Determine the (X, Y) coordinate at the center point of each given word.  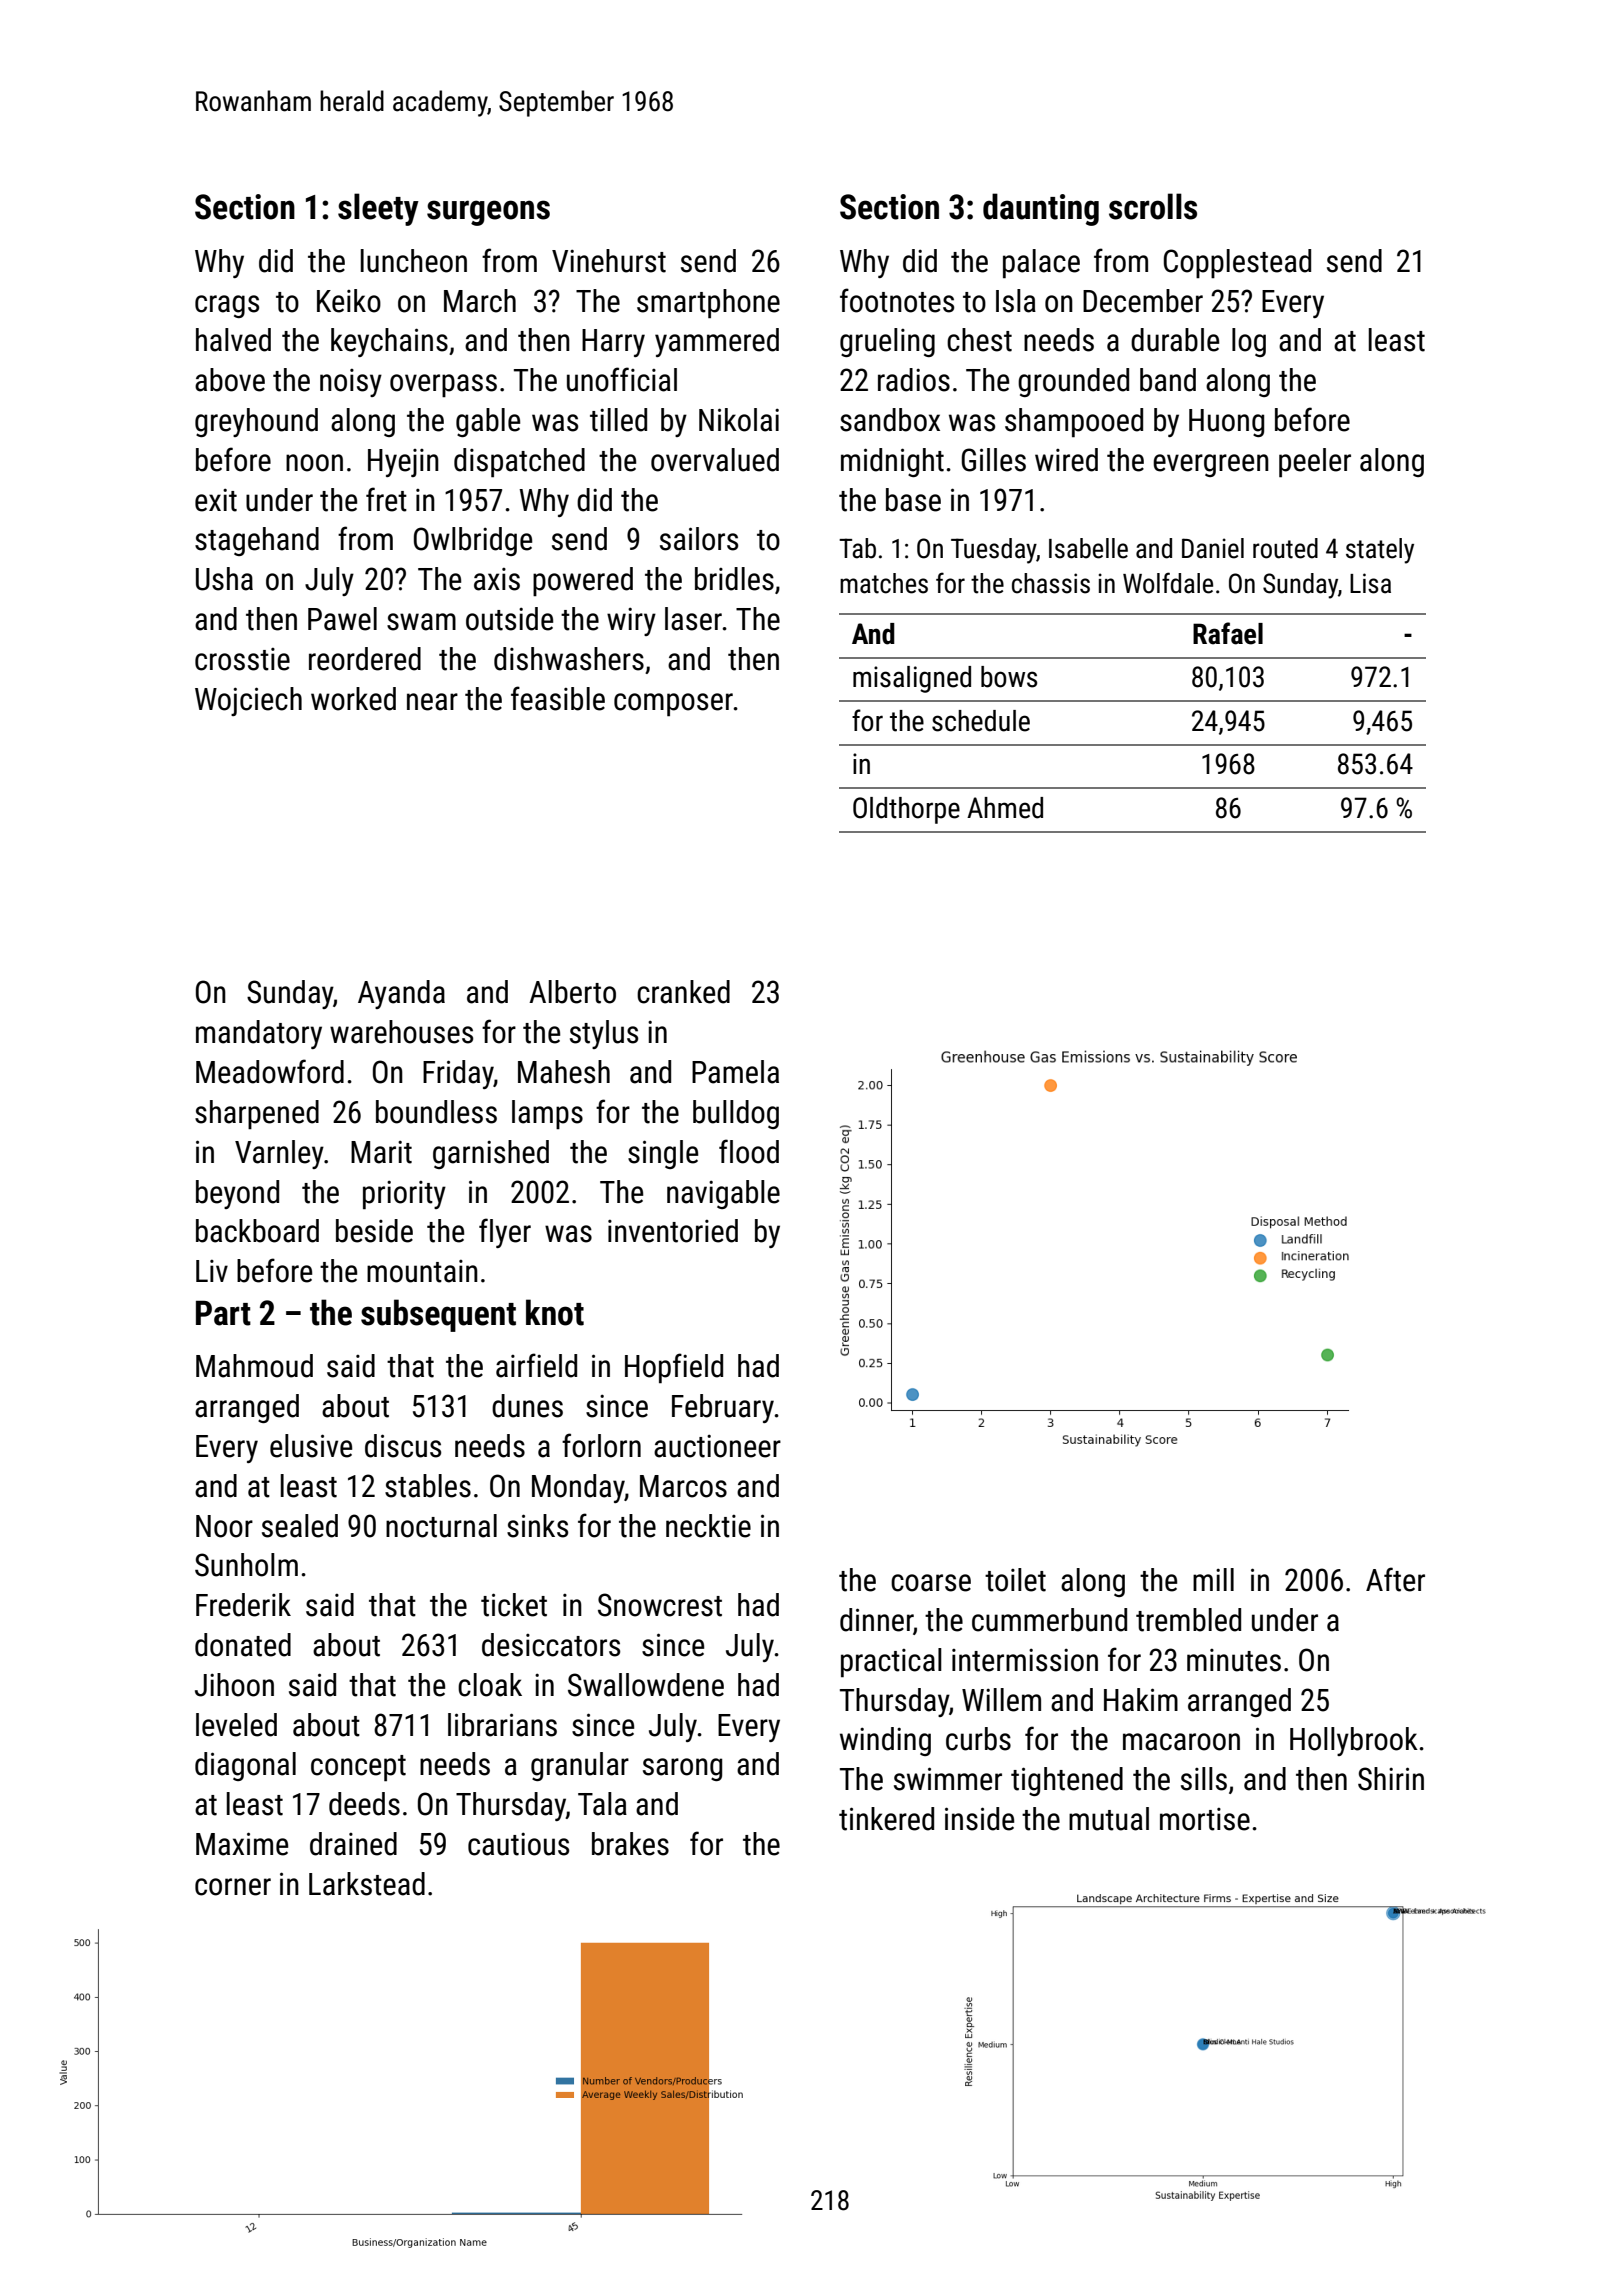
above (230, 380)
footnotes (897, 300)
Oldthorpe (906, 810)
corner (233, 1887)
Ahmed (1005, 808)
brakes (630, 1844)
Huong (1226, 423)
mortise (1205, 1819)
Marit (381, 1152)
